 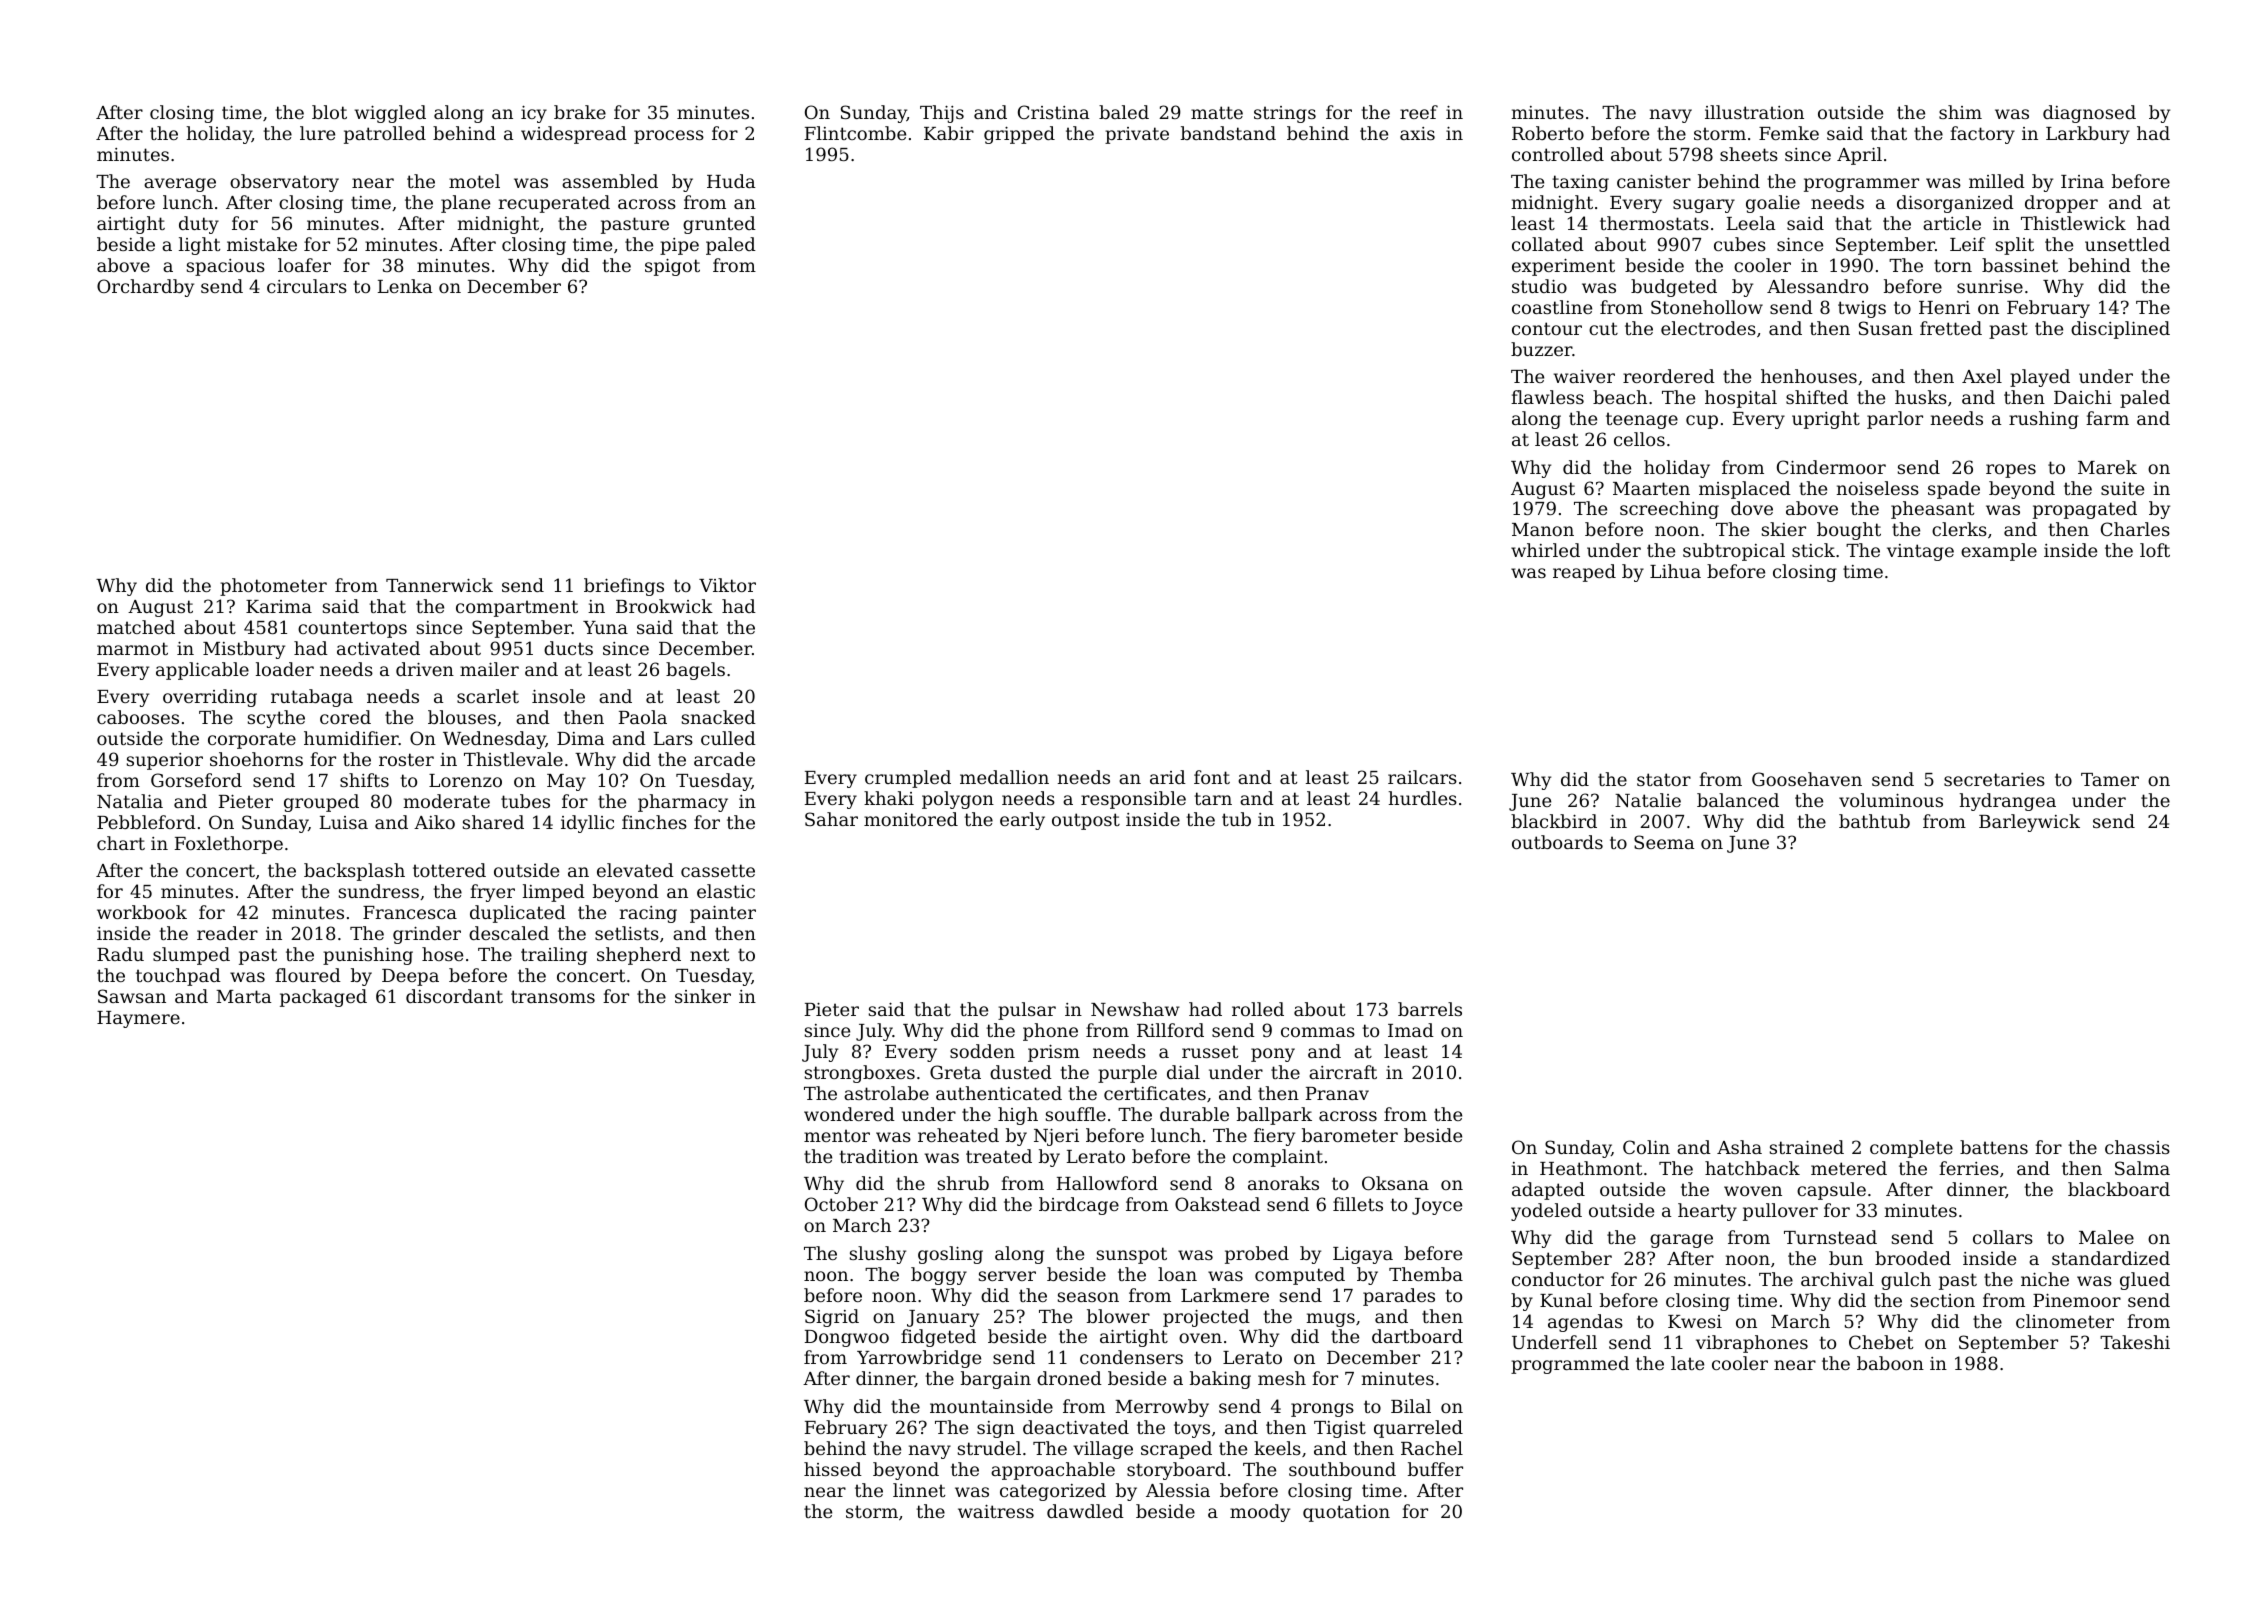 I want to click on Viktor, so click(x=727, y=585).
